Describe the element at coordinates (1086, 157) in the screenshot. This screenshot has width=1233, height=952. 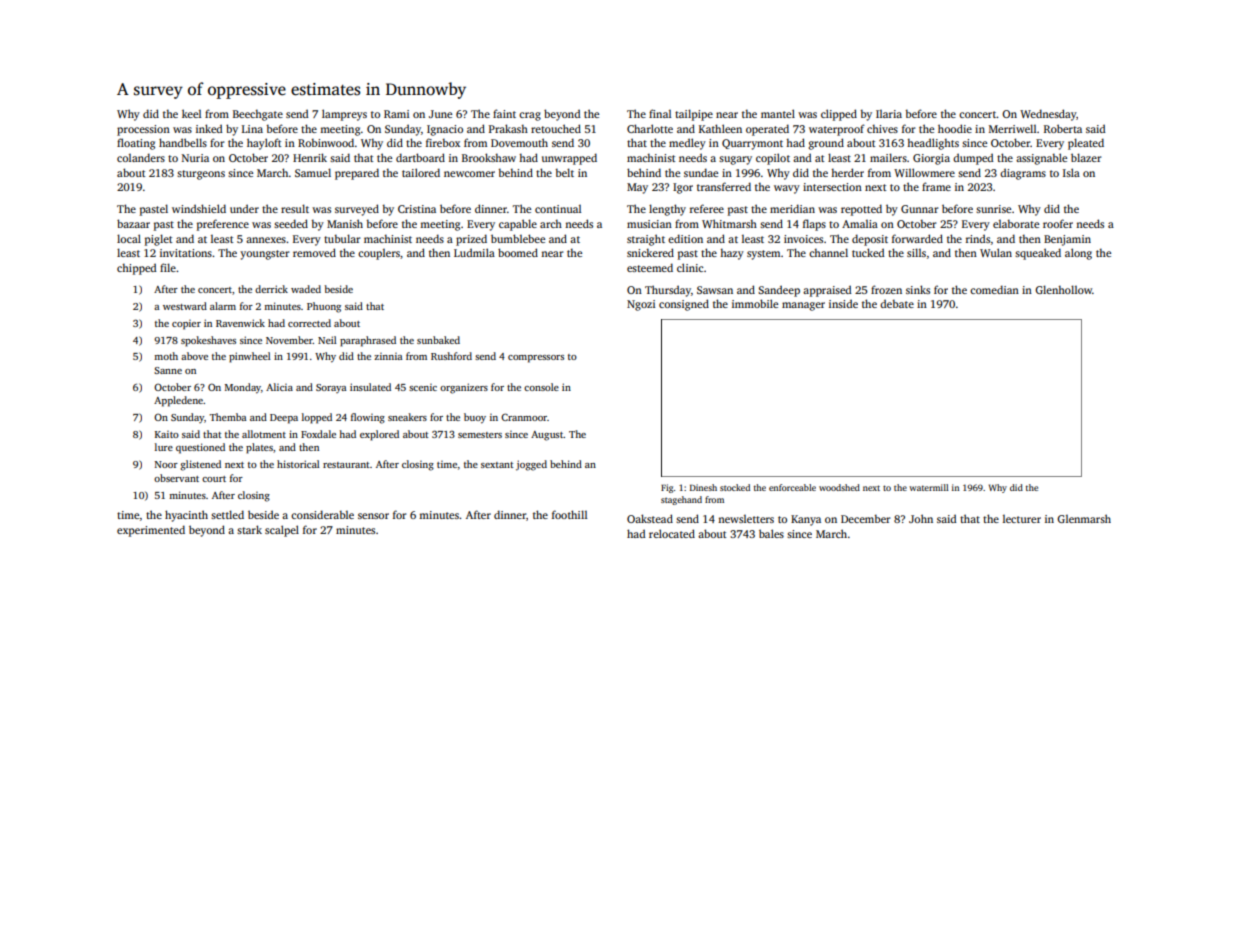
I see `blazer` at that location.
